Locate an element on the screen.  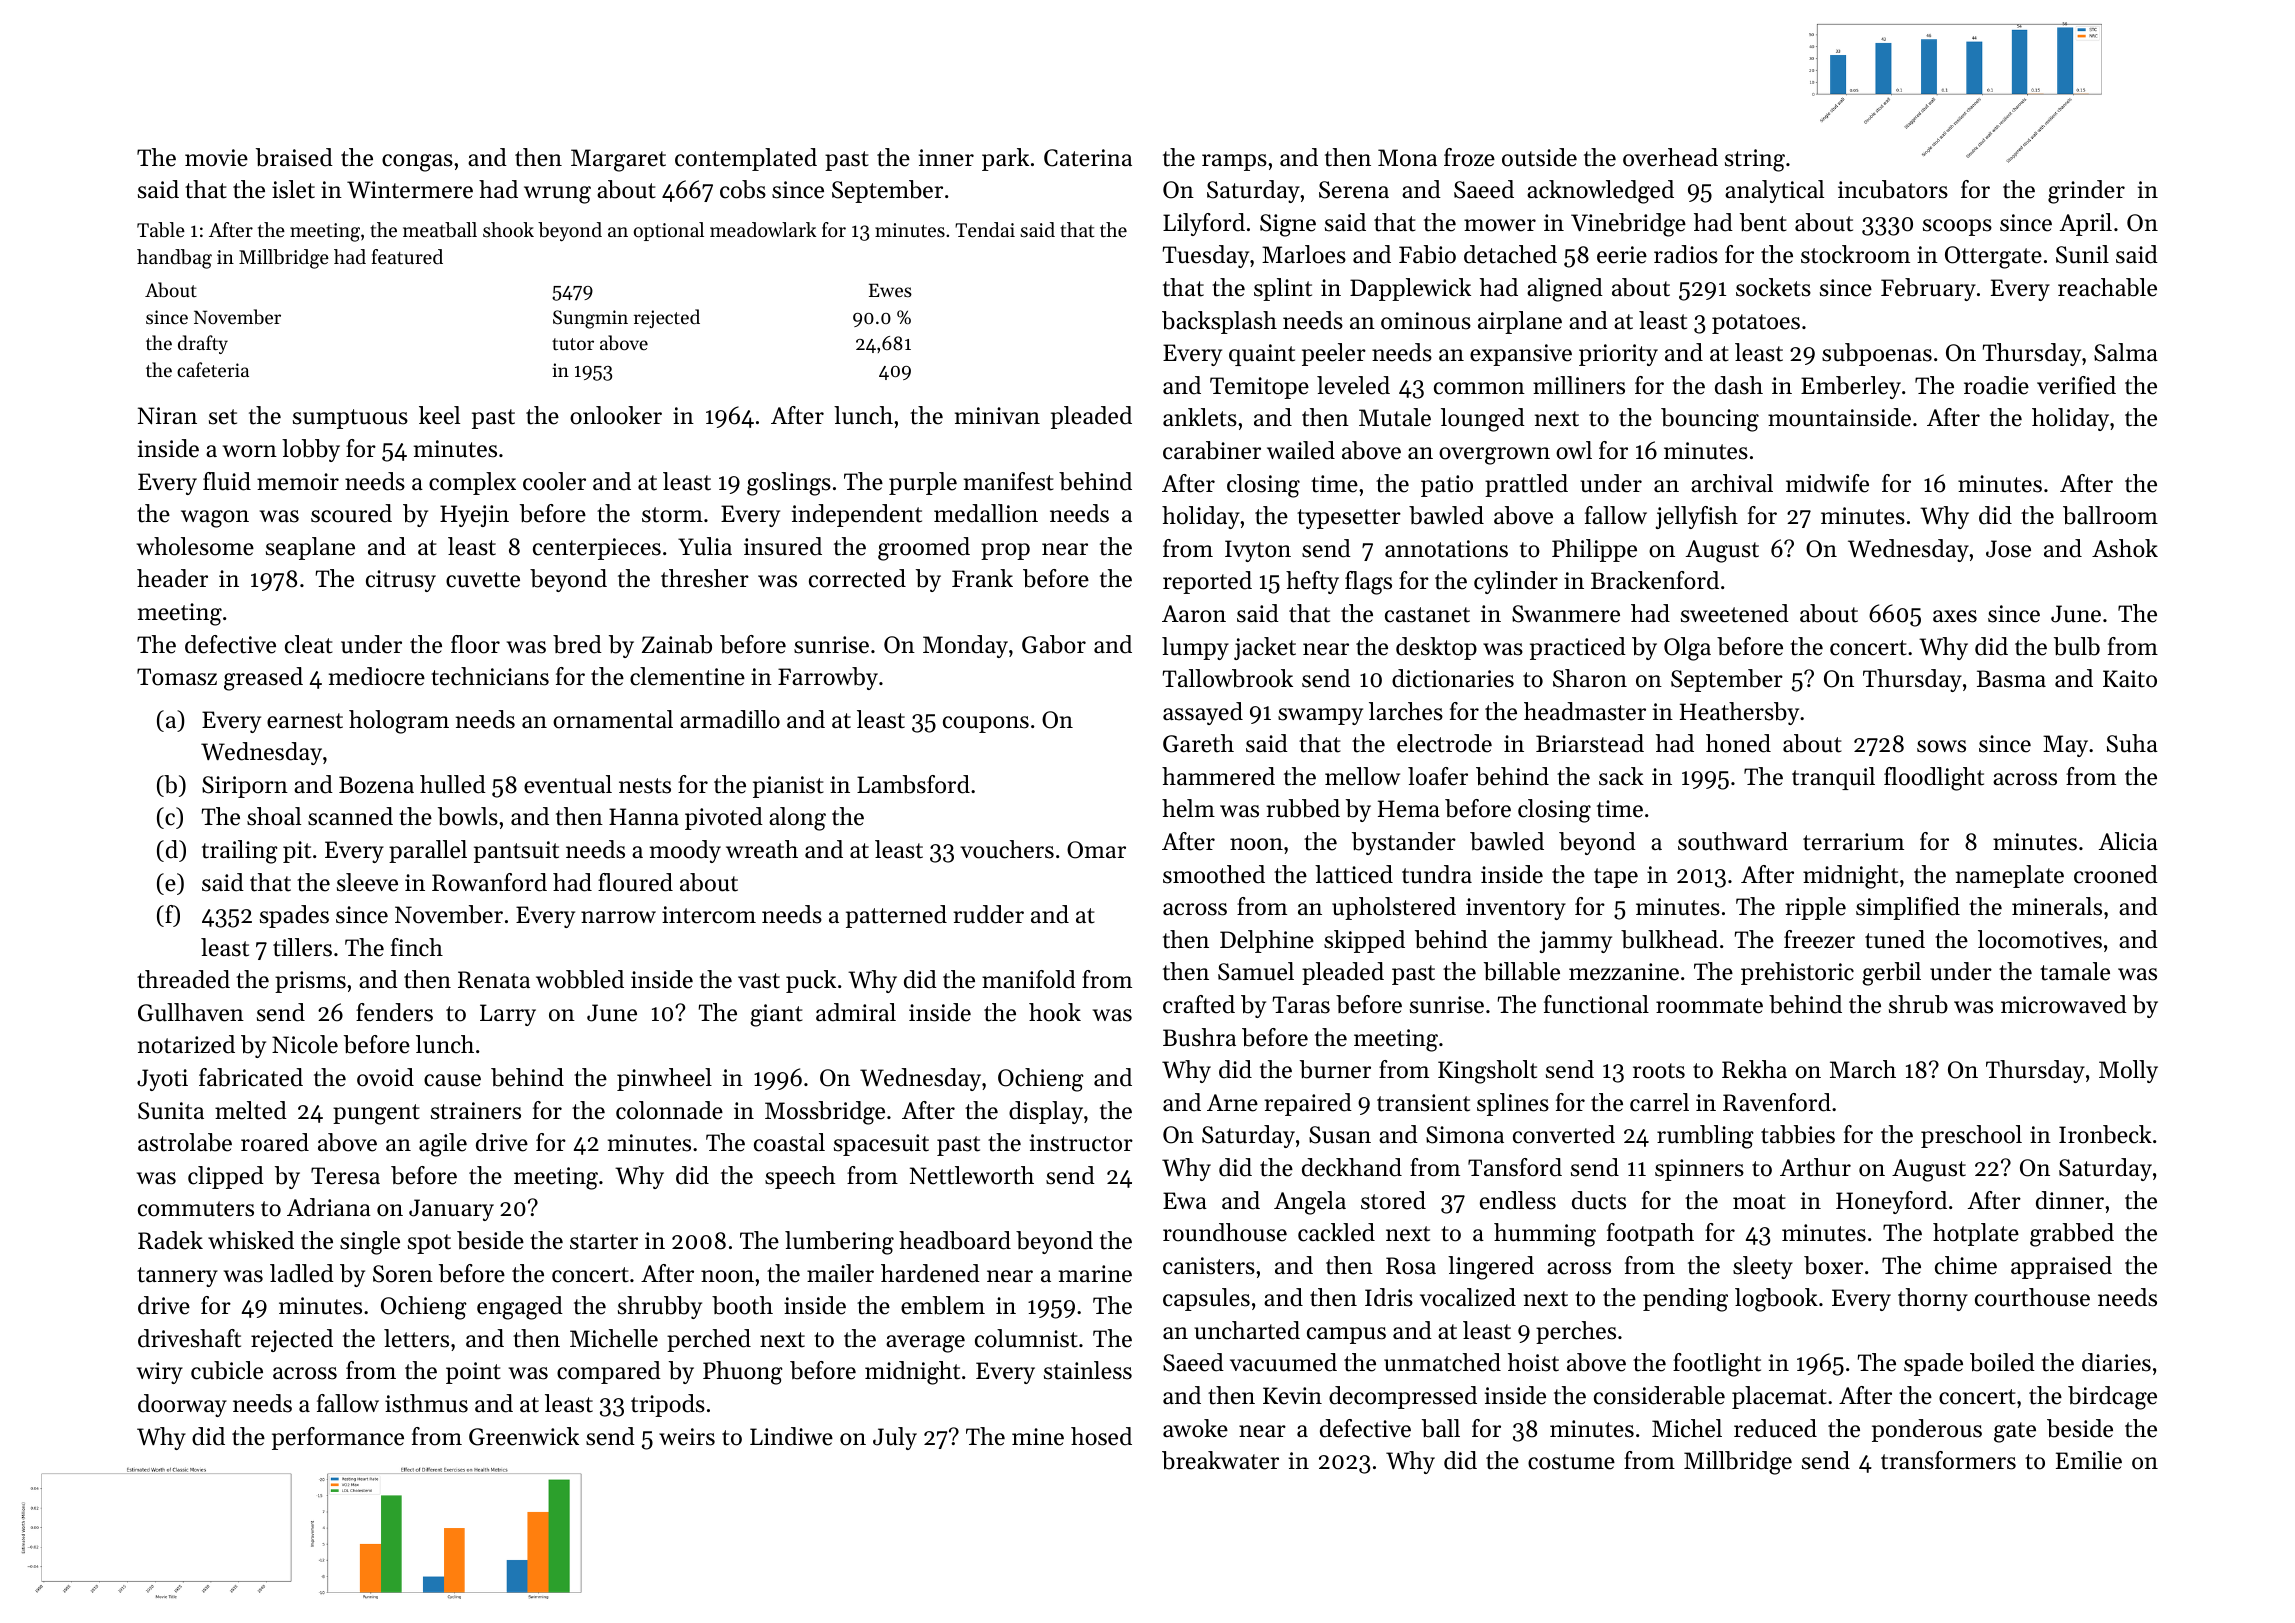
Margaret is located at coordinates (618, 160).
